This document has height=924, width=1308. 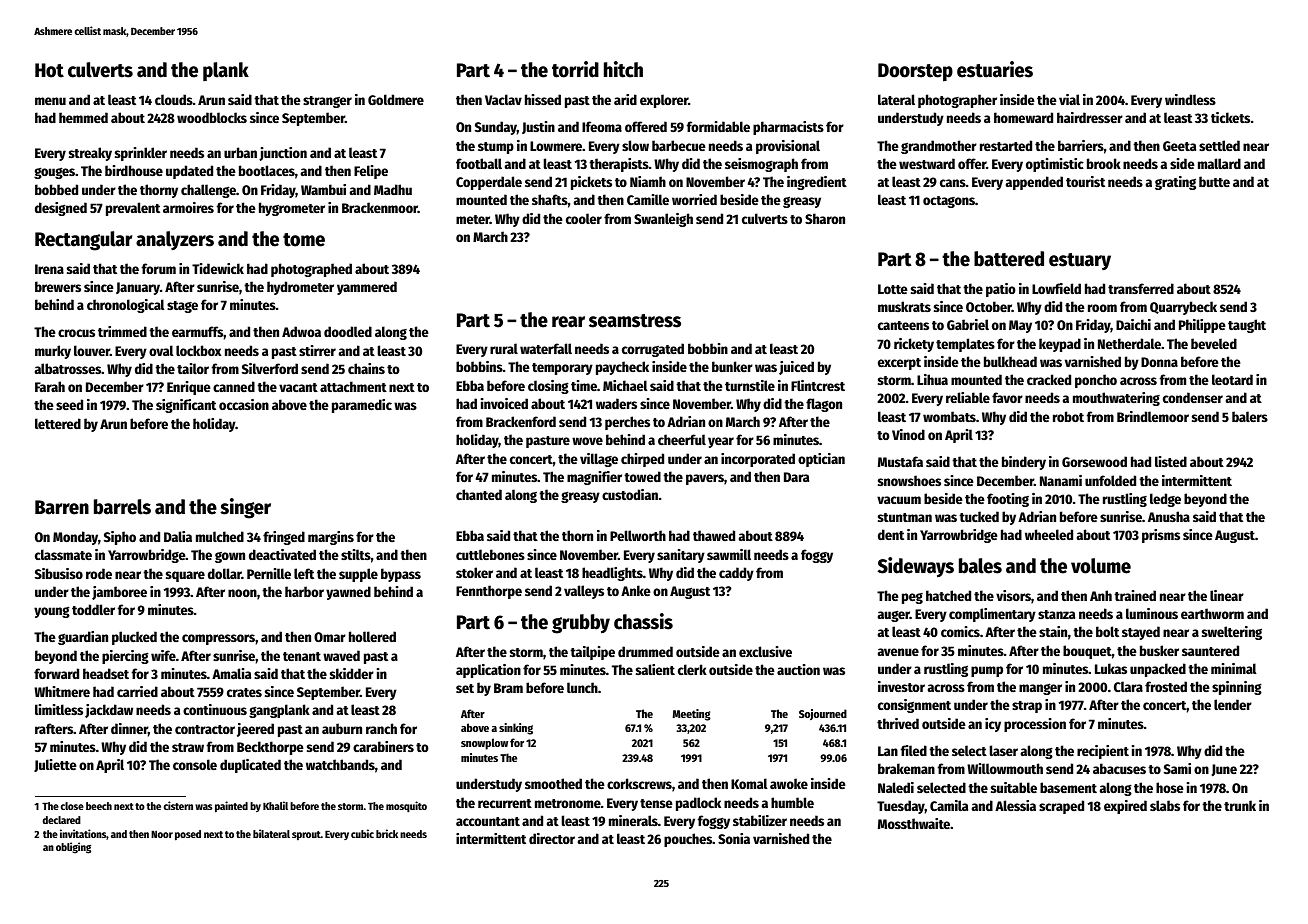 I want to click on urban, so click(x=240, y=152).
